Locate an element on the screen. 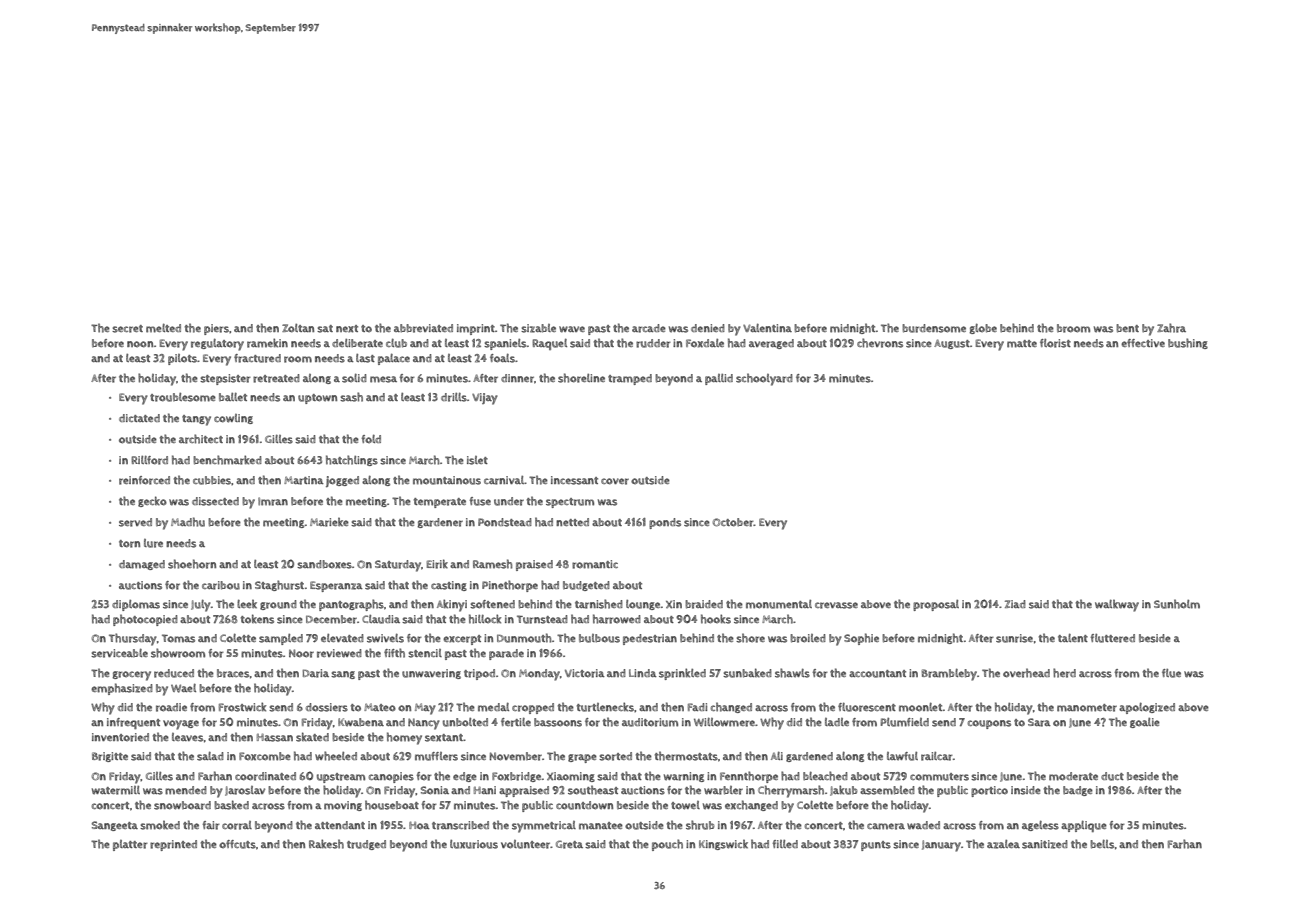 The image size is (1308, 924). tangy is located at coordinates (196, 420).
